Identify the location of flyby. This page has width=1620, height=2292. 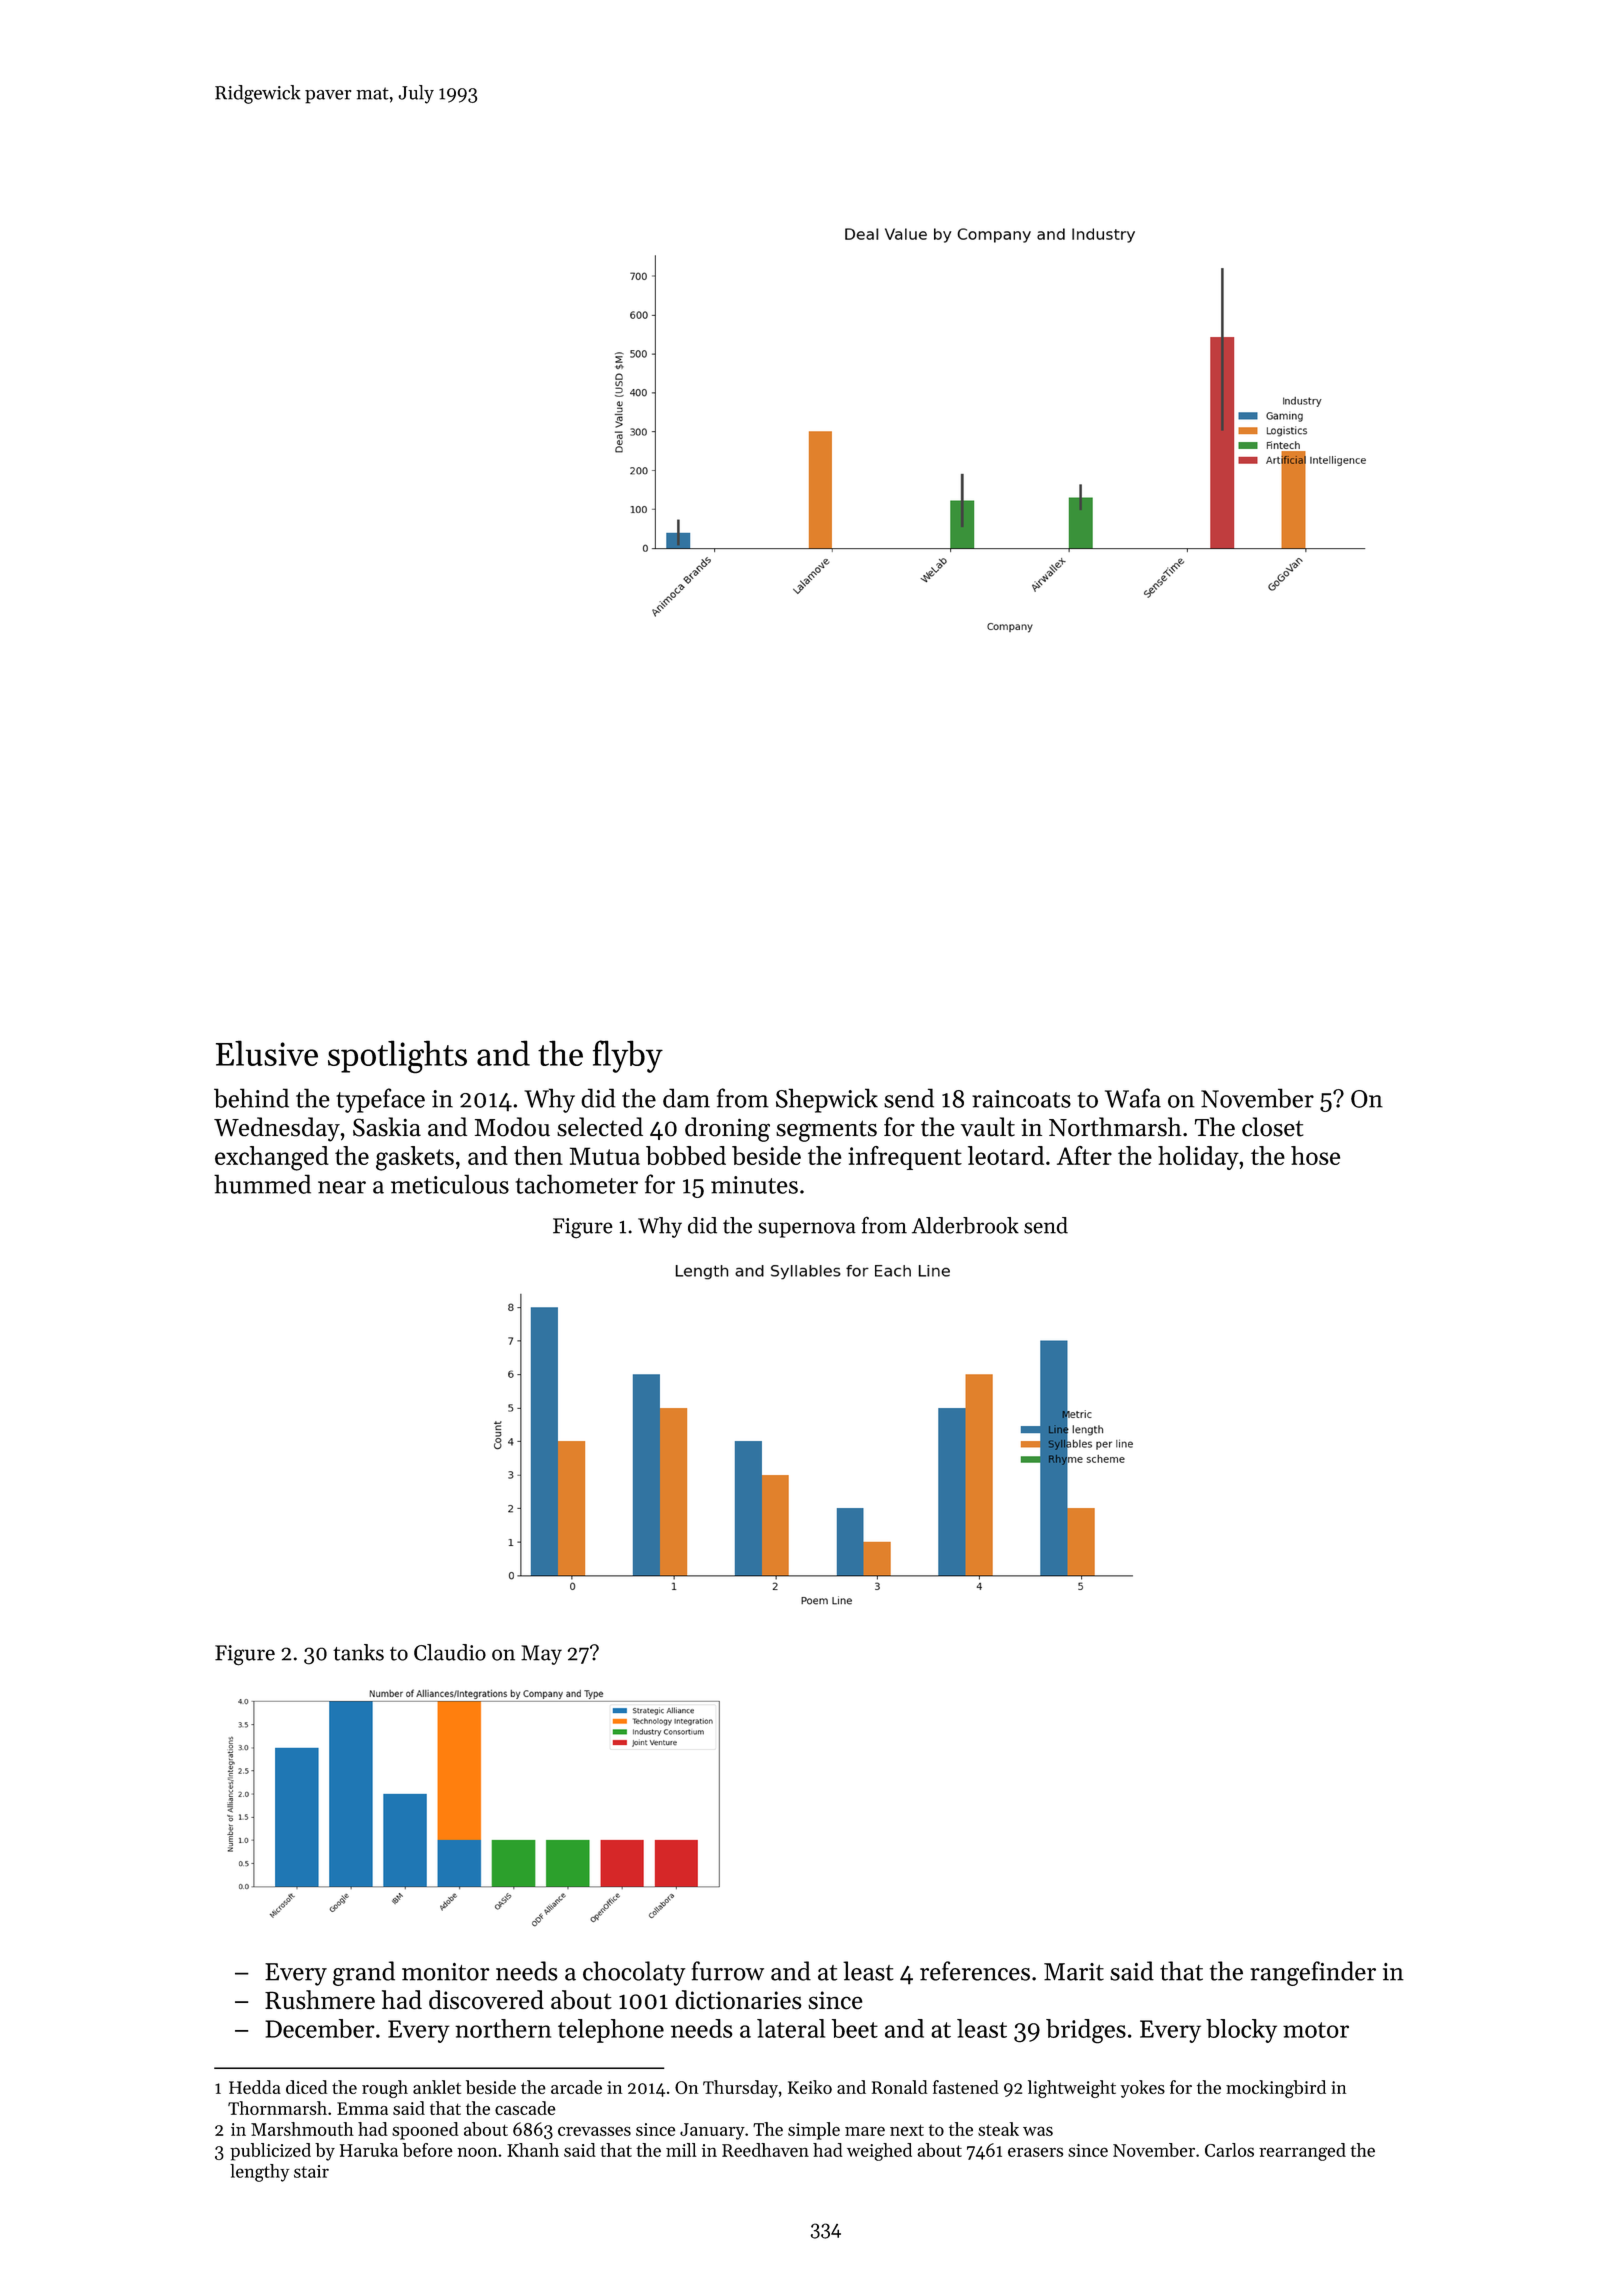
(628, 1056).
